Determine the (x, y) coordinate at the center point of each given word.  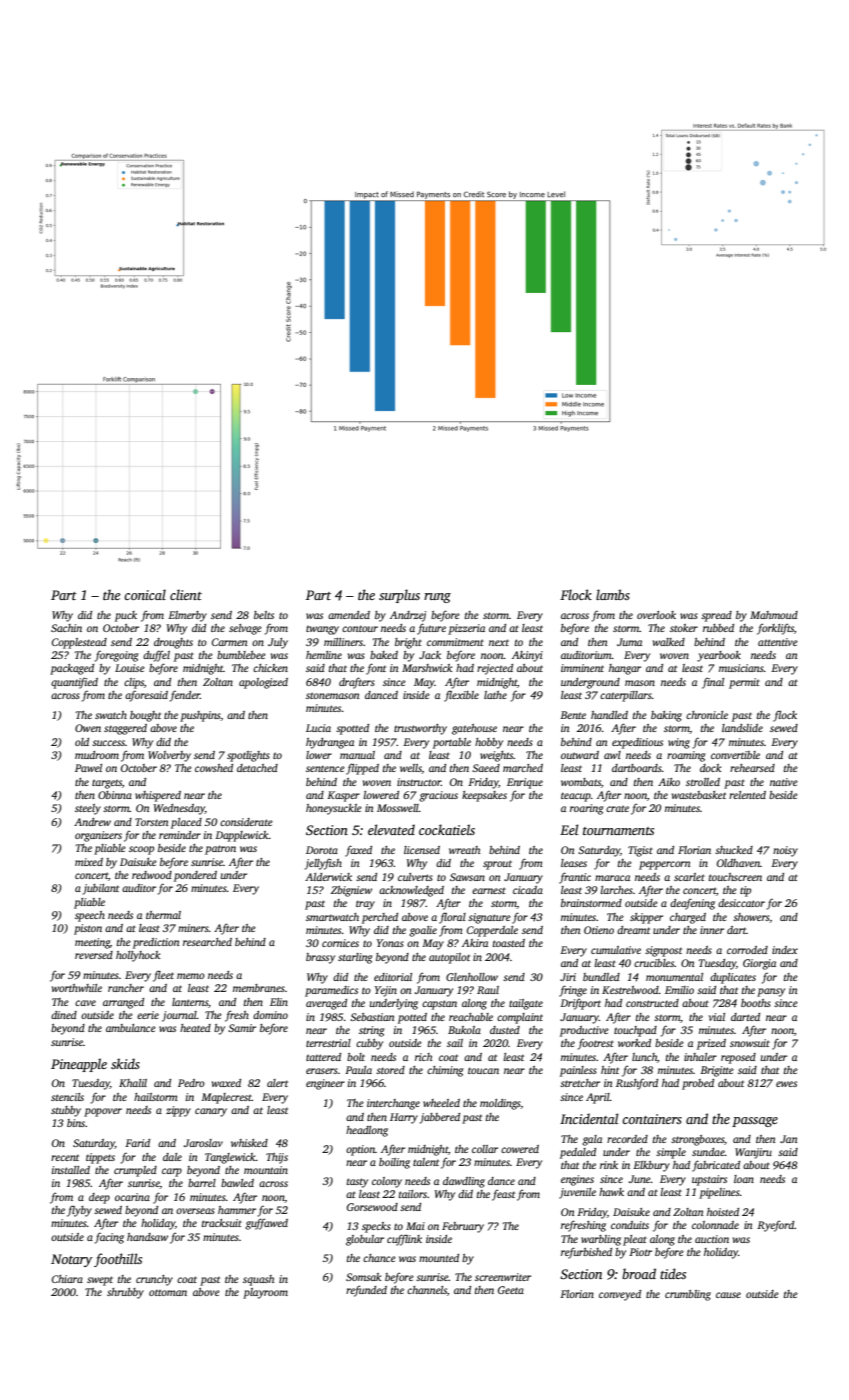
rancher (126, 988)
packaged (72, 669)
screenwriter (503, 1277)
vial (717, 1017)
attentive (778, 642)
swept (100, 1281)
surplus (399, 596)
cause (728, 1295)
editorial (393, 977)
